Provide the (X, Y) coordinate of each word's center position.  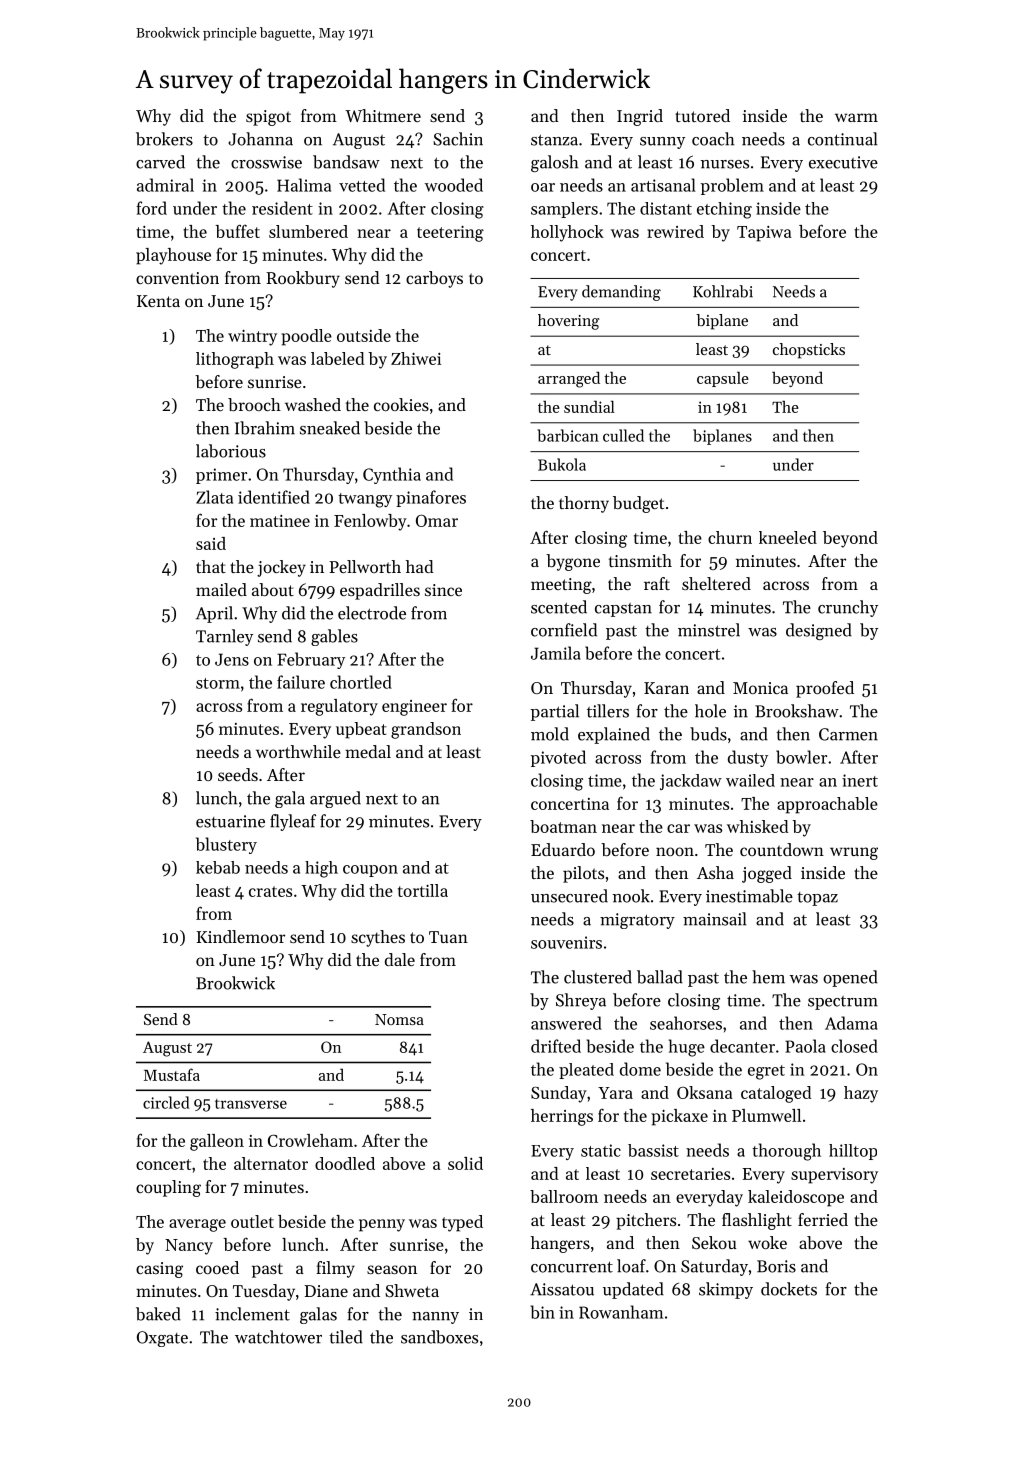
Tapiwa (764, 234)
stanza (554, 140)
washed (313, 404)
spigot (268, 118)
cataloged (776, 1094)
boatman (563, 826)
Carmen (848, 734)
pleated (586, 1071)
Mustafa (172, 1074)
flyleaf (293, 822)
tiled (346, 1337)
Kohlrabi (723, 291)
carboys (434, 279)
